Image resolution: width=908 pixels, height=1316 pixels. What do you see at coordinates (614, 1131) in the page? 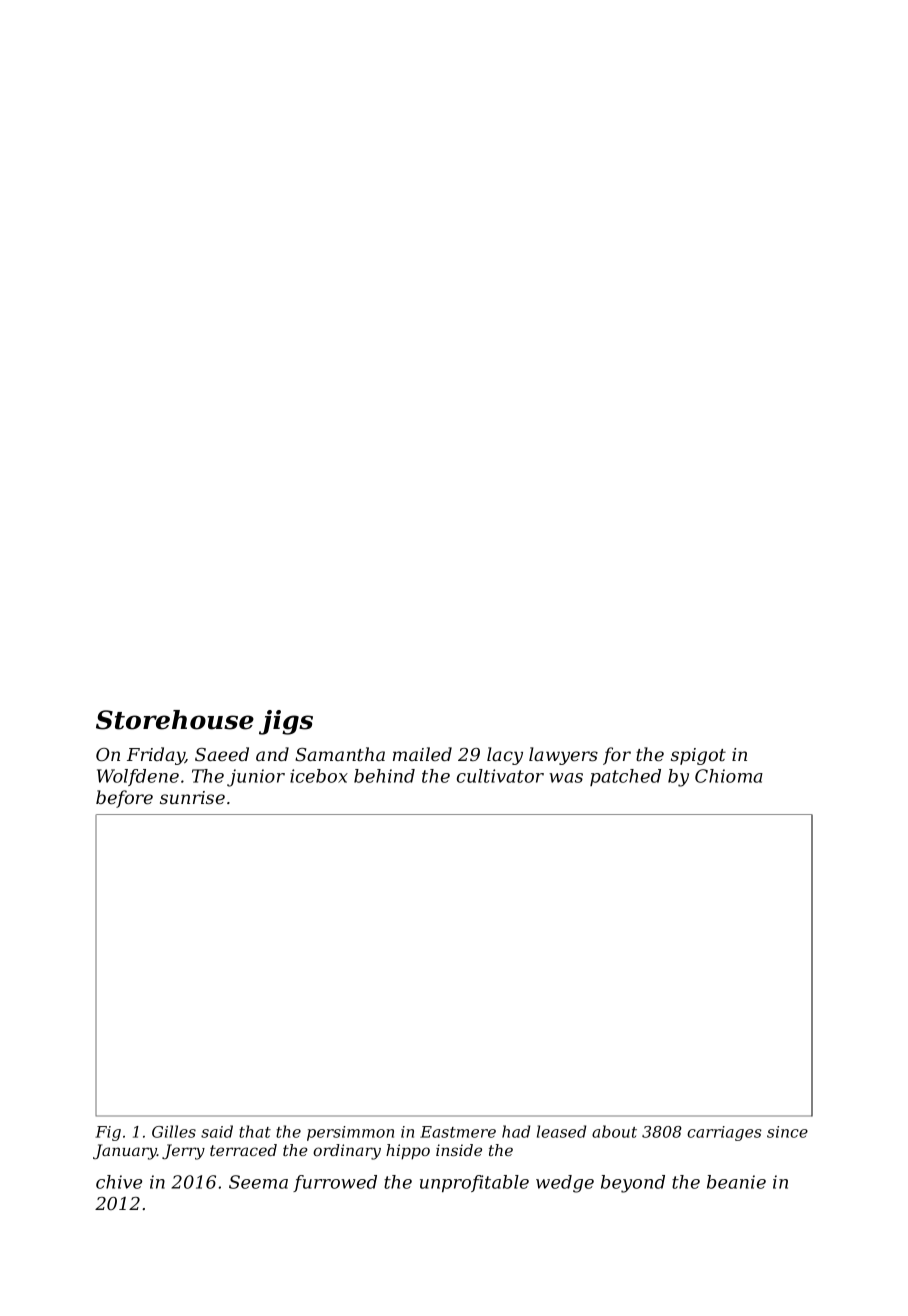
I see `about` at bounding box center [614, 1131].
